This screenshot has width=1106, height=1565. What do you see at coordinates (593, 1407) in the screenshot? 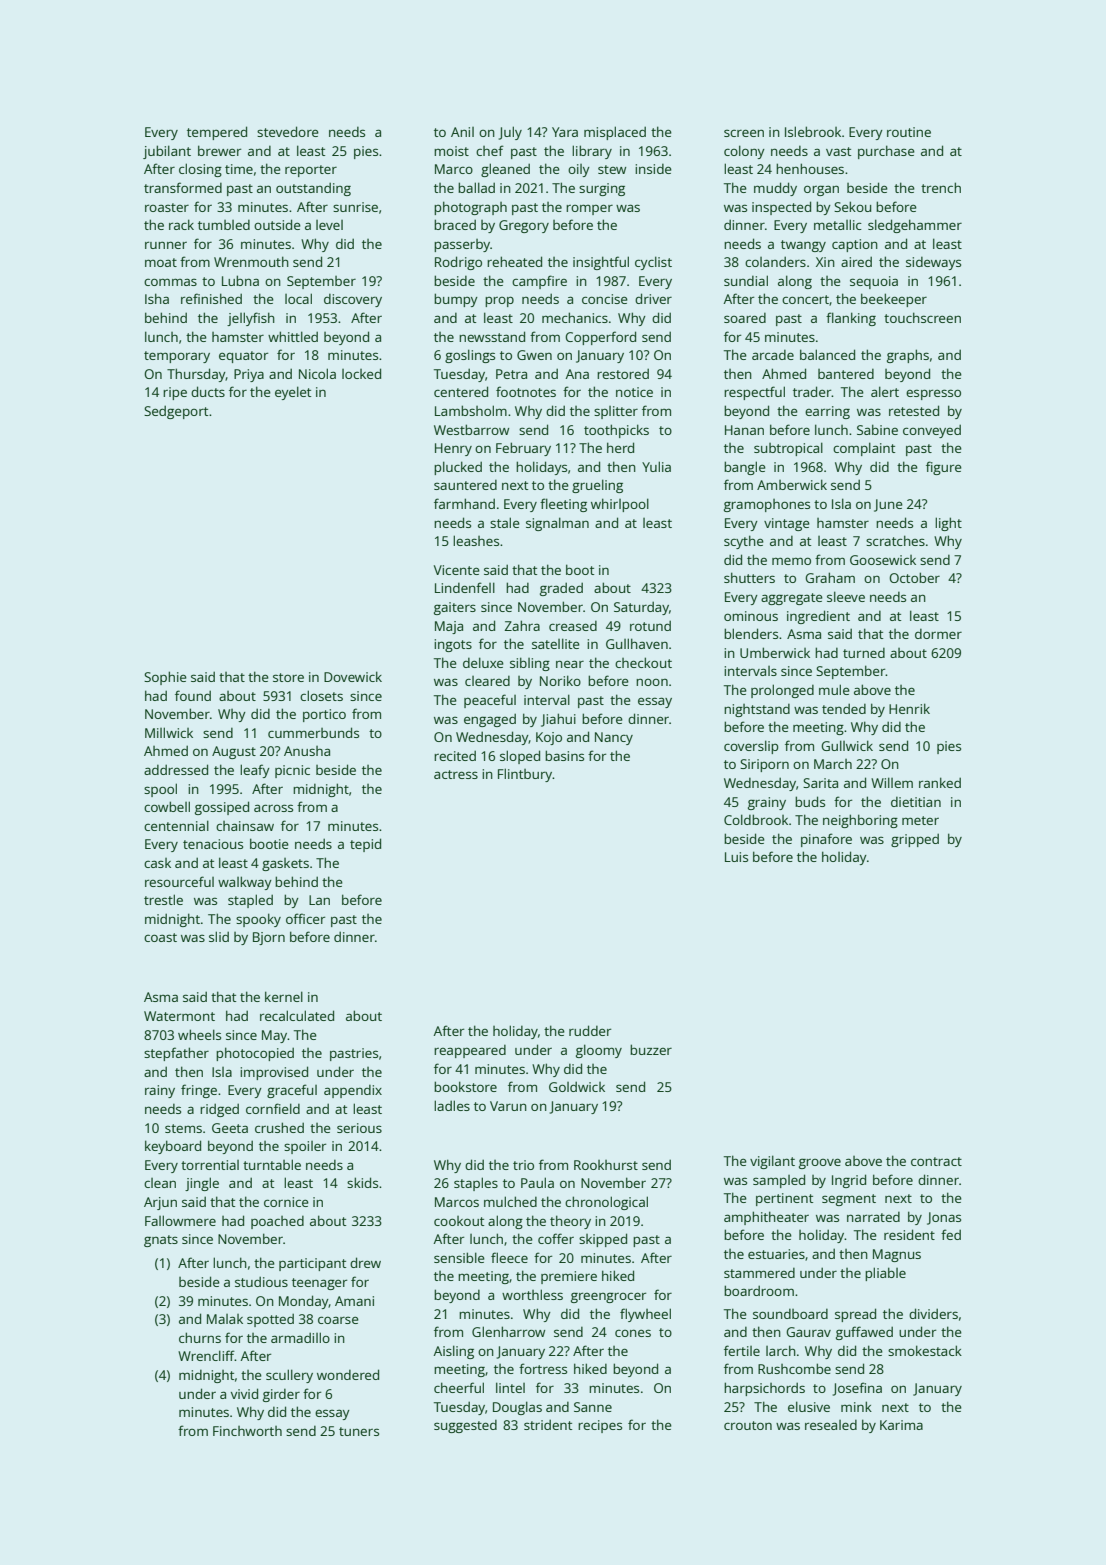
I see `Sanne` at bounding box center [593, 1407].
